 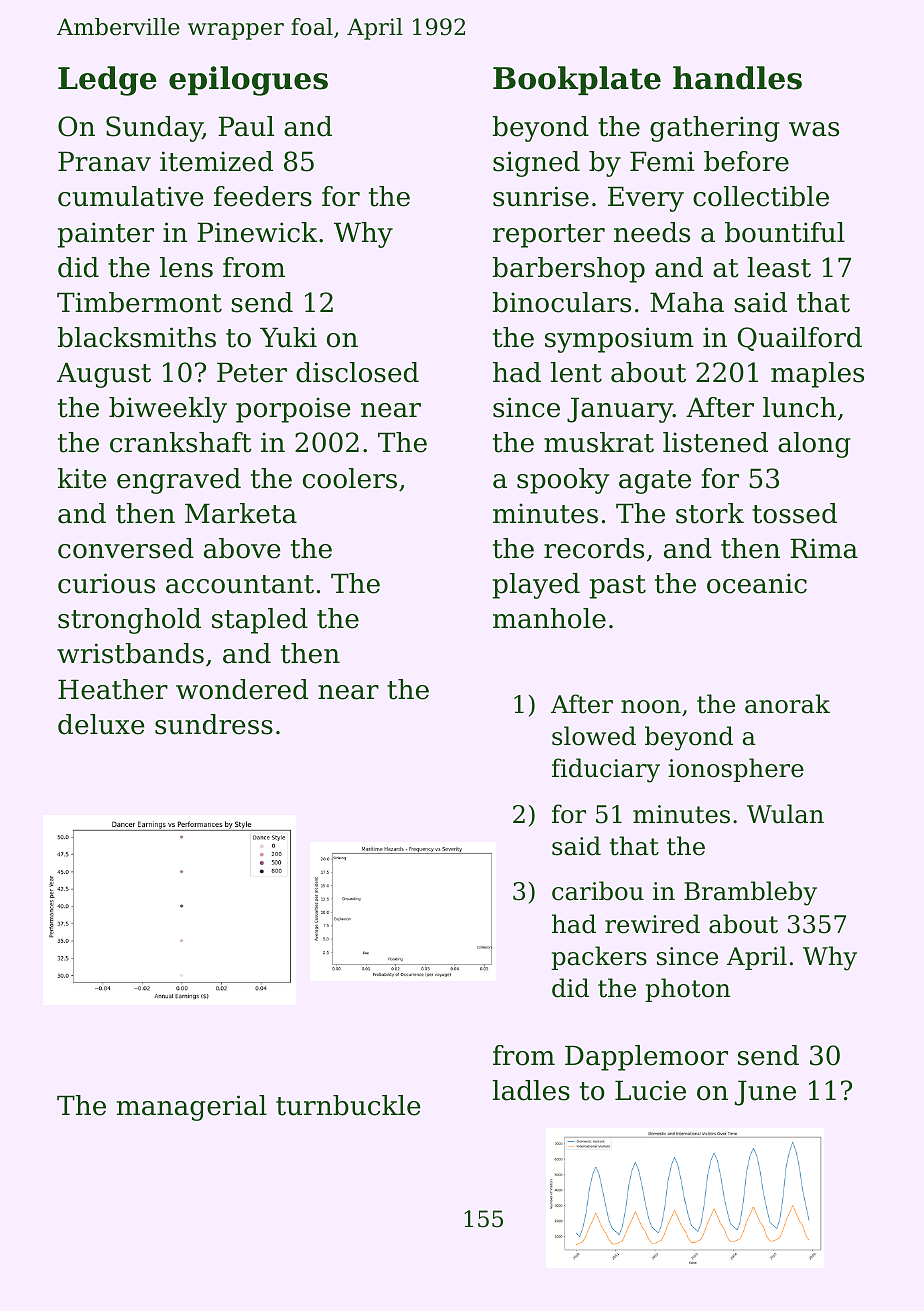 What do you see at coordinates (242, 548) in the screenshot?
I see `above` at bounding box center [242, 548].
